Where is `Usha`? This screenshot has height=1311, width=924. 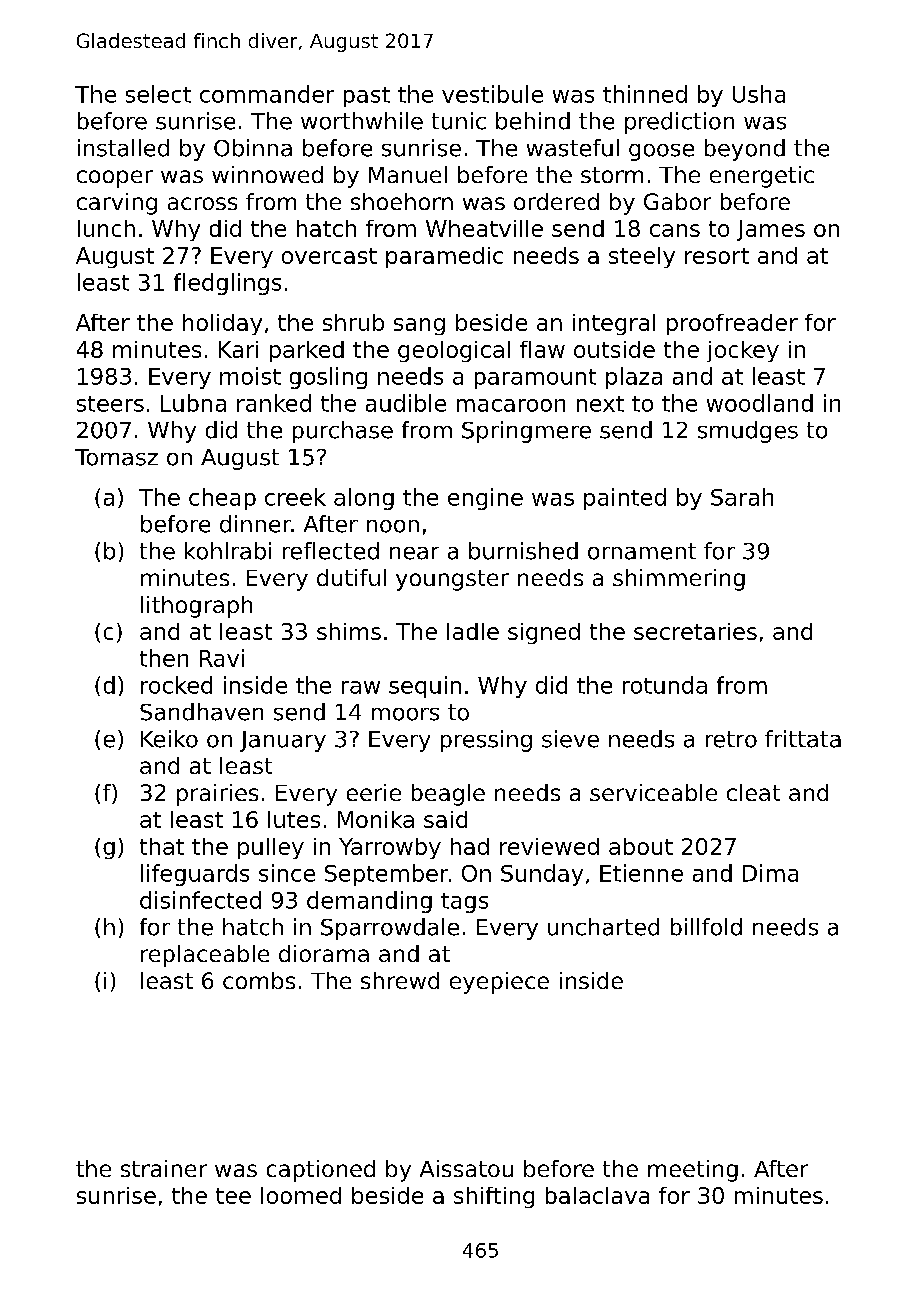 Usha is located at coordinates (759, 94).
